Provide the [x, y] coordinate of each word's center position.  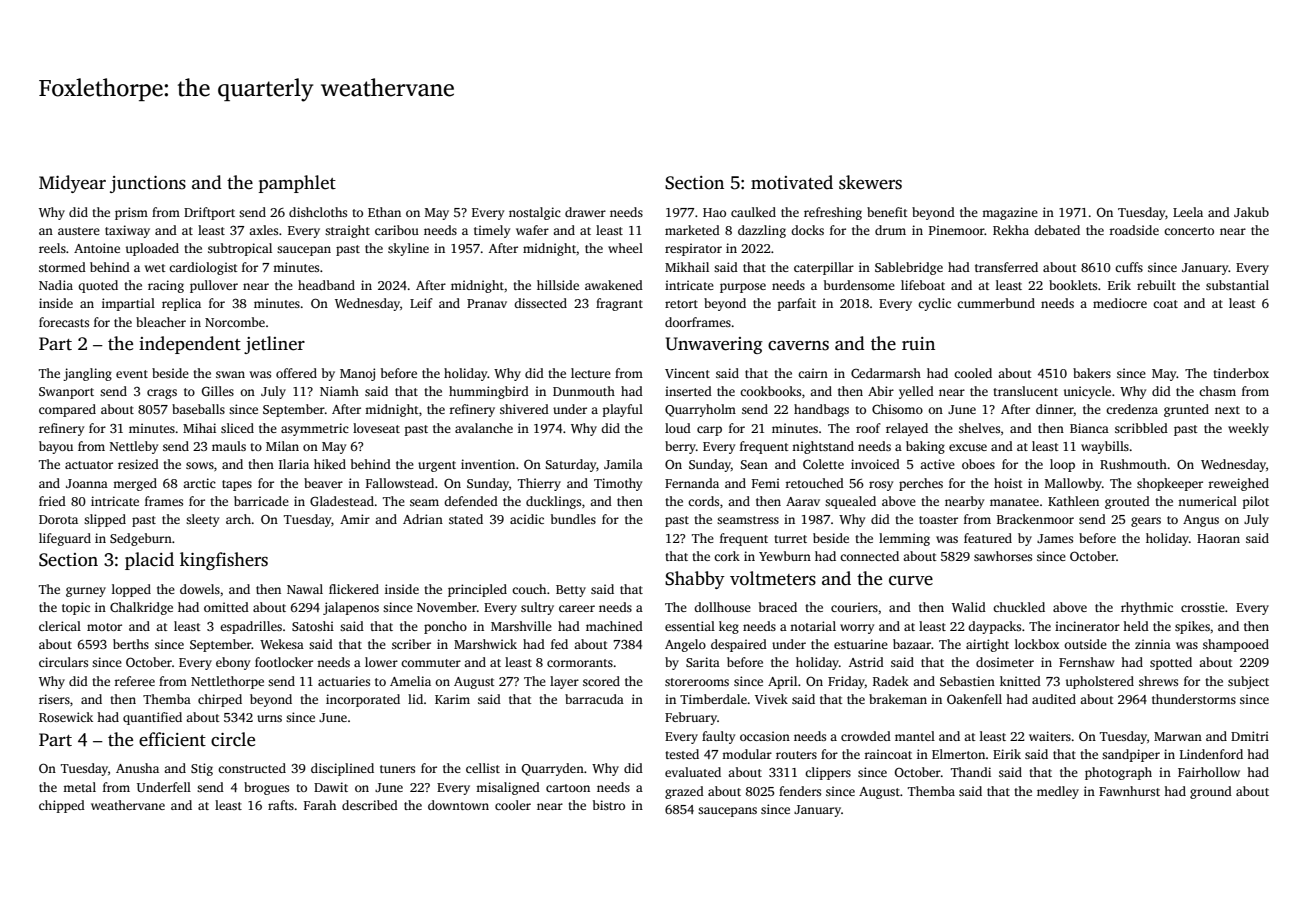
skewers [870, 182]
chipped [62, 806]
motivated [792, 182]
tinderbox [1241, 373]
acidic [527, 519]
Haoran [1218, 538]
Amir [355, 519]
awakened [614, 285]
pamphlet [297, 184]
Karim [452, 699]
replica [181, 304]
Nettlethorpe [227, 682]
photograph [1118, 773]
